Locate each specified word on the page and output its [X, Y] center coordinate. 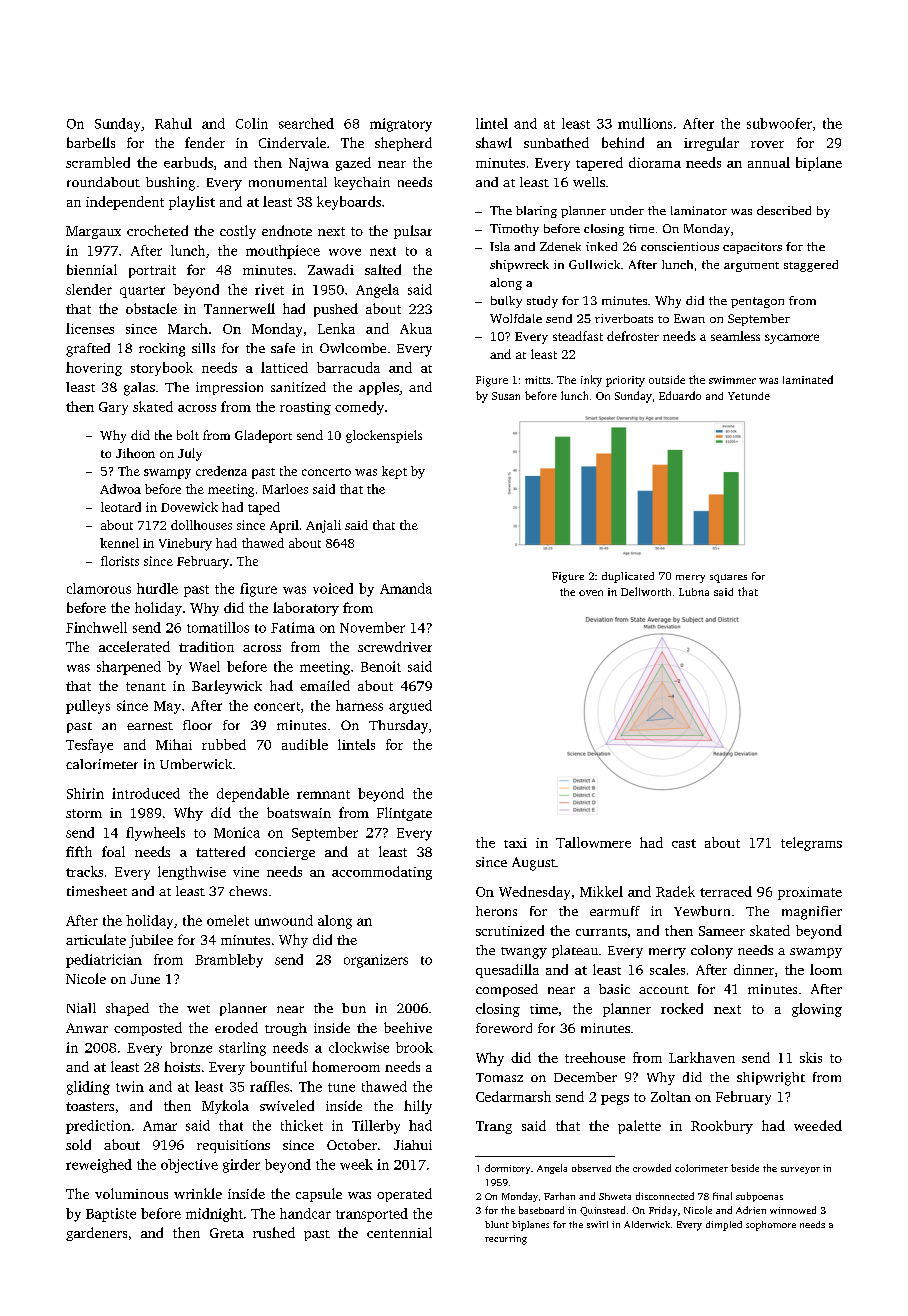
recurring [506, 1240]
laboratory [306, 609]
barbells [91, 142]
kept [394, 472]
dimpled [724, 1226]
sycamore [792, 339]
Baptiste [111, 1215]
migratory [401, 125]
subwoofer [779, 123]
